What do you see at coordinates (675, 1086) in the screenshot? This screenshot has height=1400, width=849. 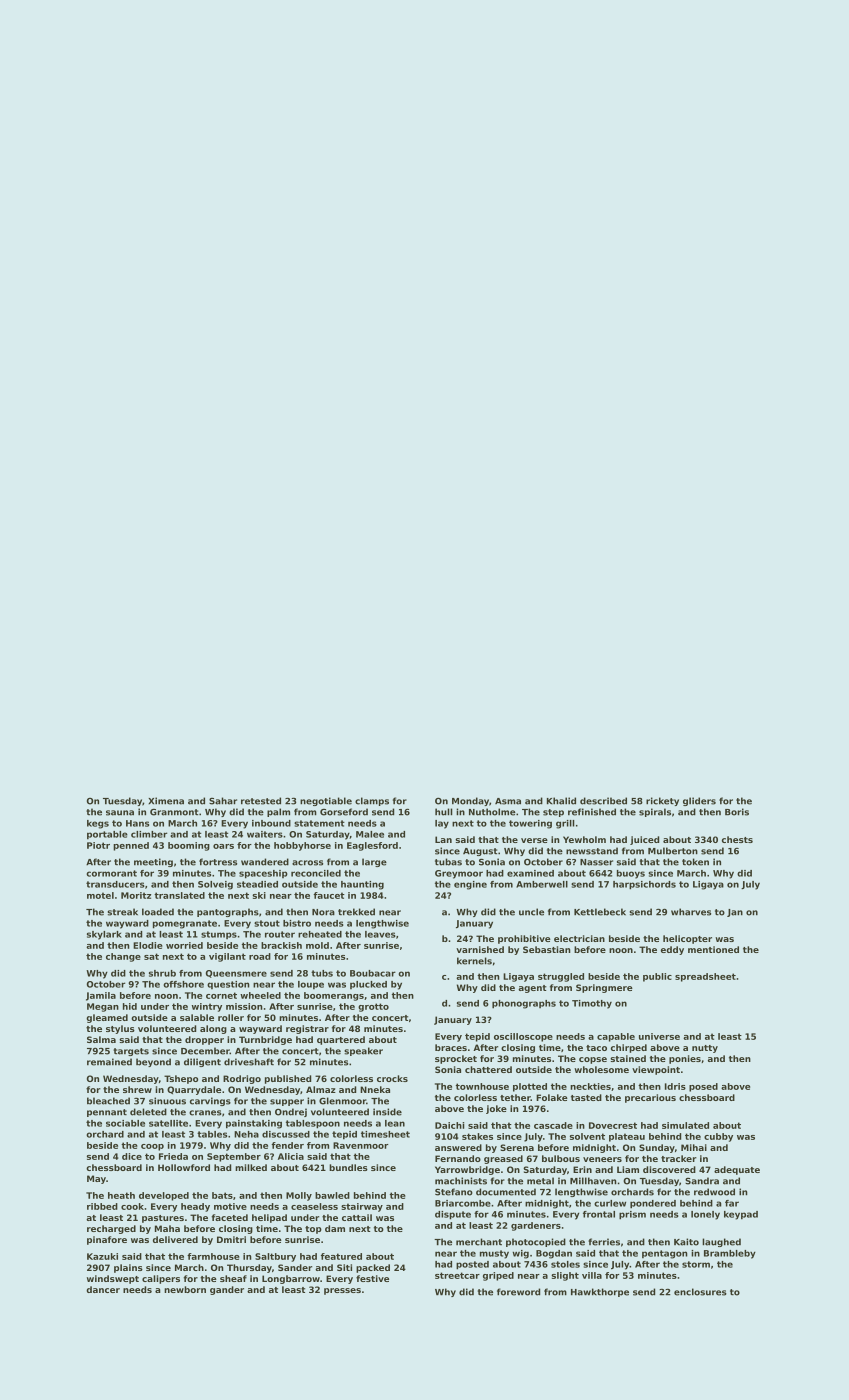 I see `Idris` at bounding box center [675, 1086].
